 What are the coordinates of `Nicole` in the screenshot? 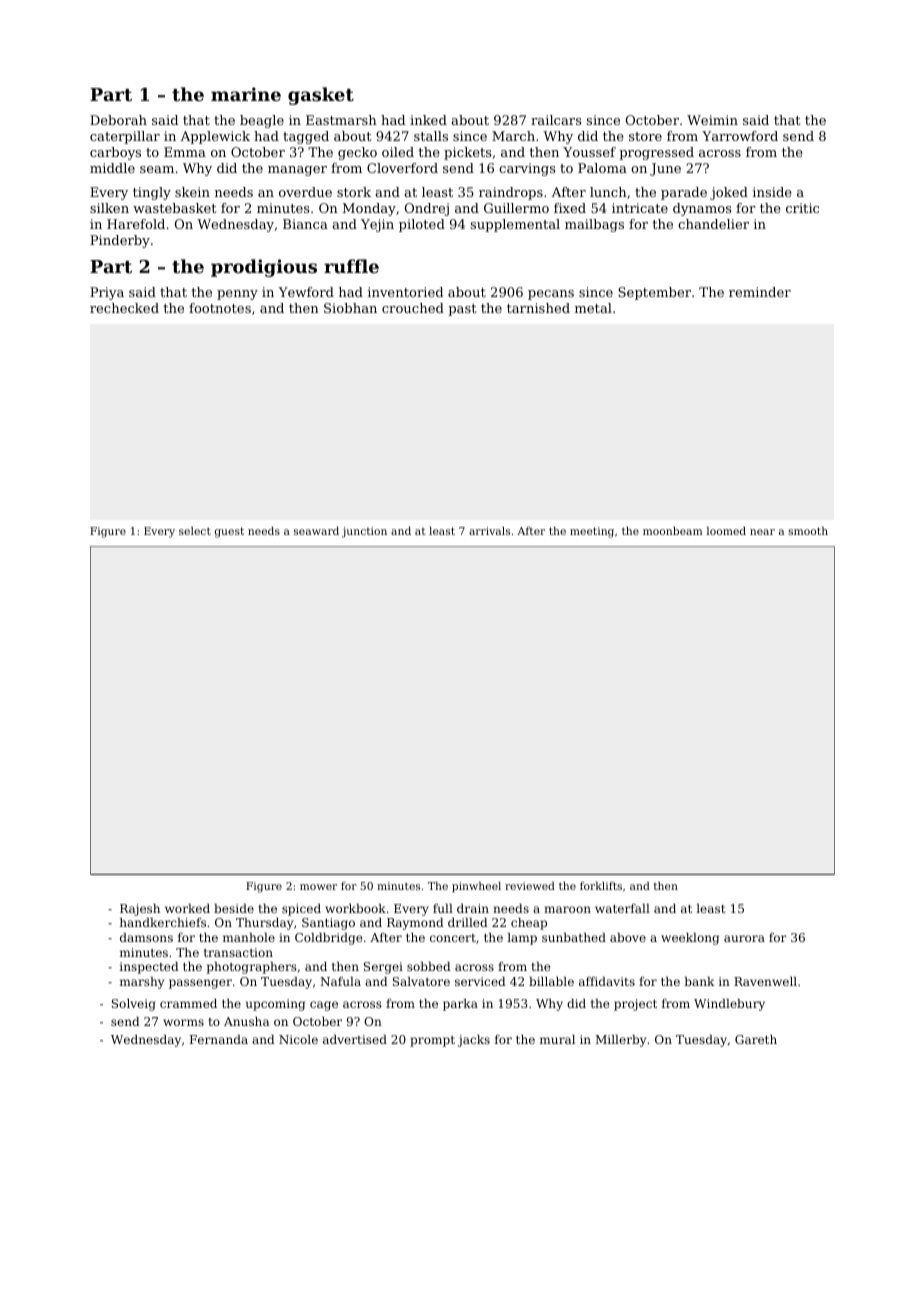 It's located at (298, 1039).
